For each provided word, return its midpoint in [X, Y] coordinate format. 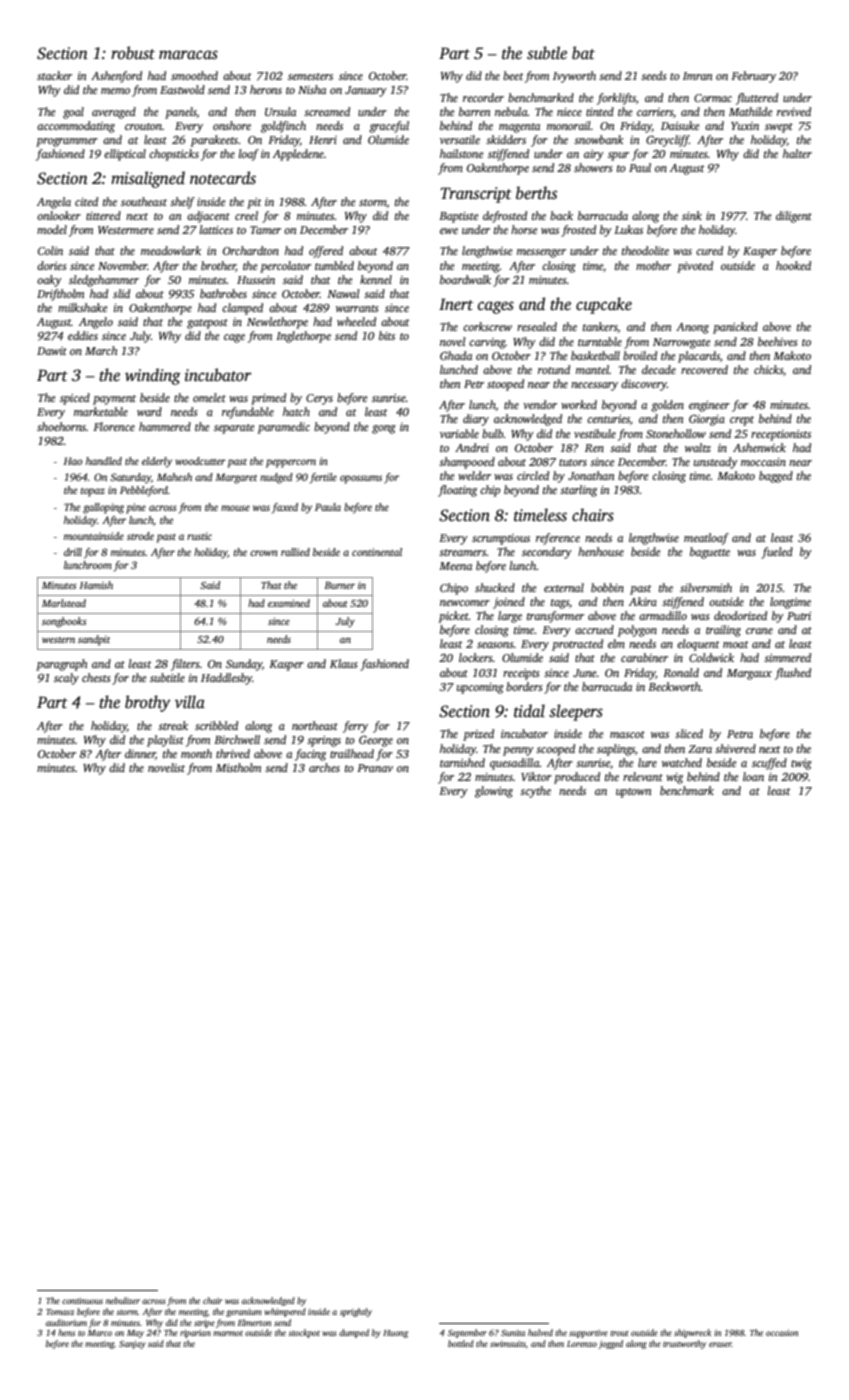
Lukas [628, 229]
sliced [689, 733]
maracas [188, 55]
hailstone [462, 153]
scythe [535, 792]
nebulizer [123, 1300]
